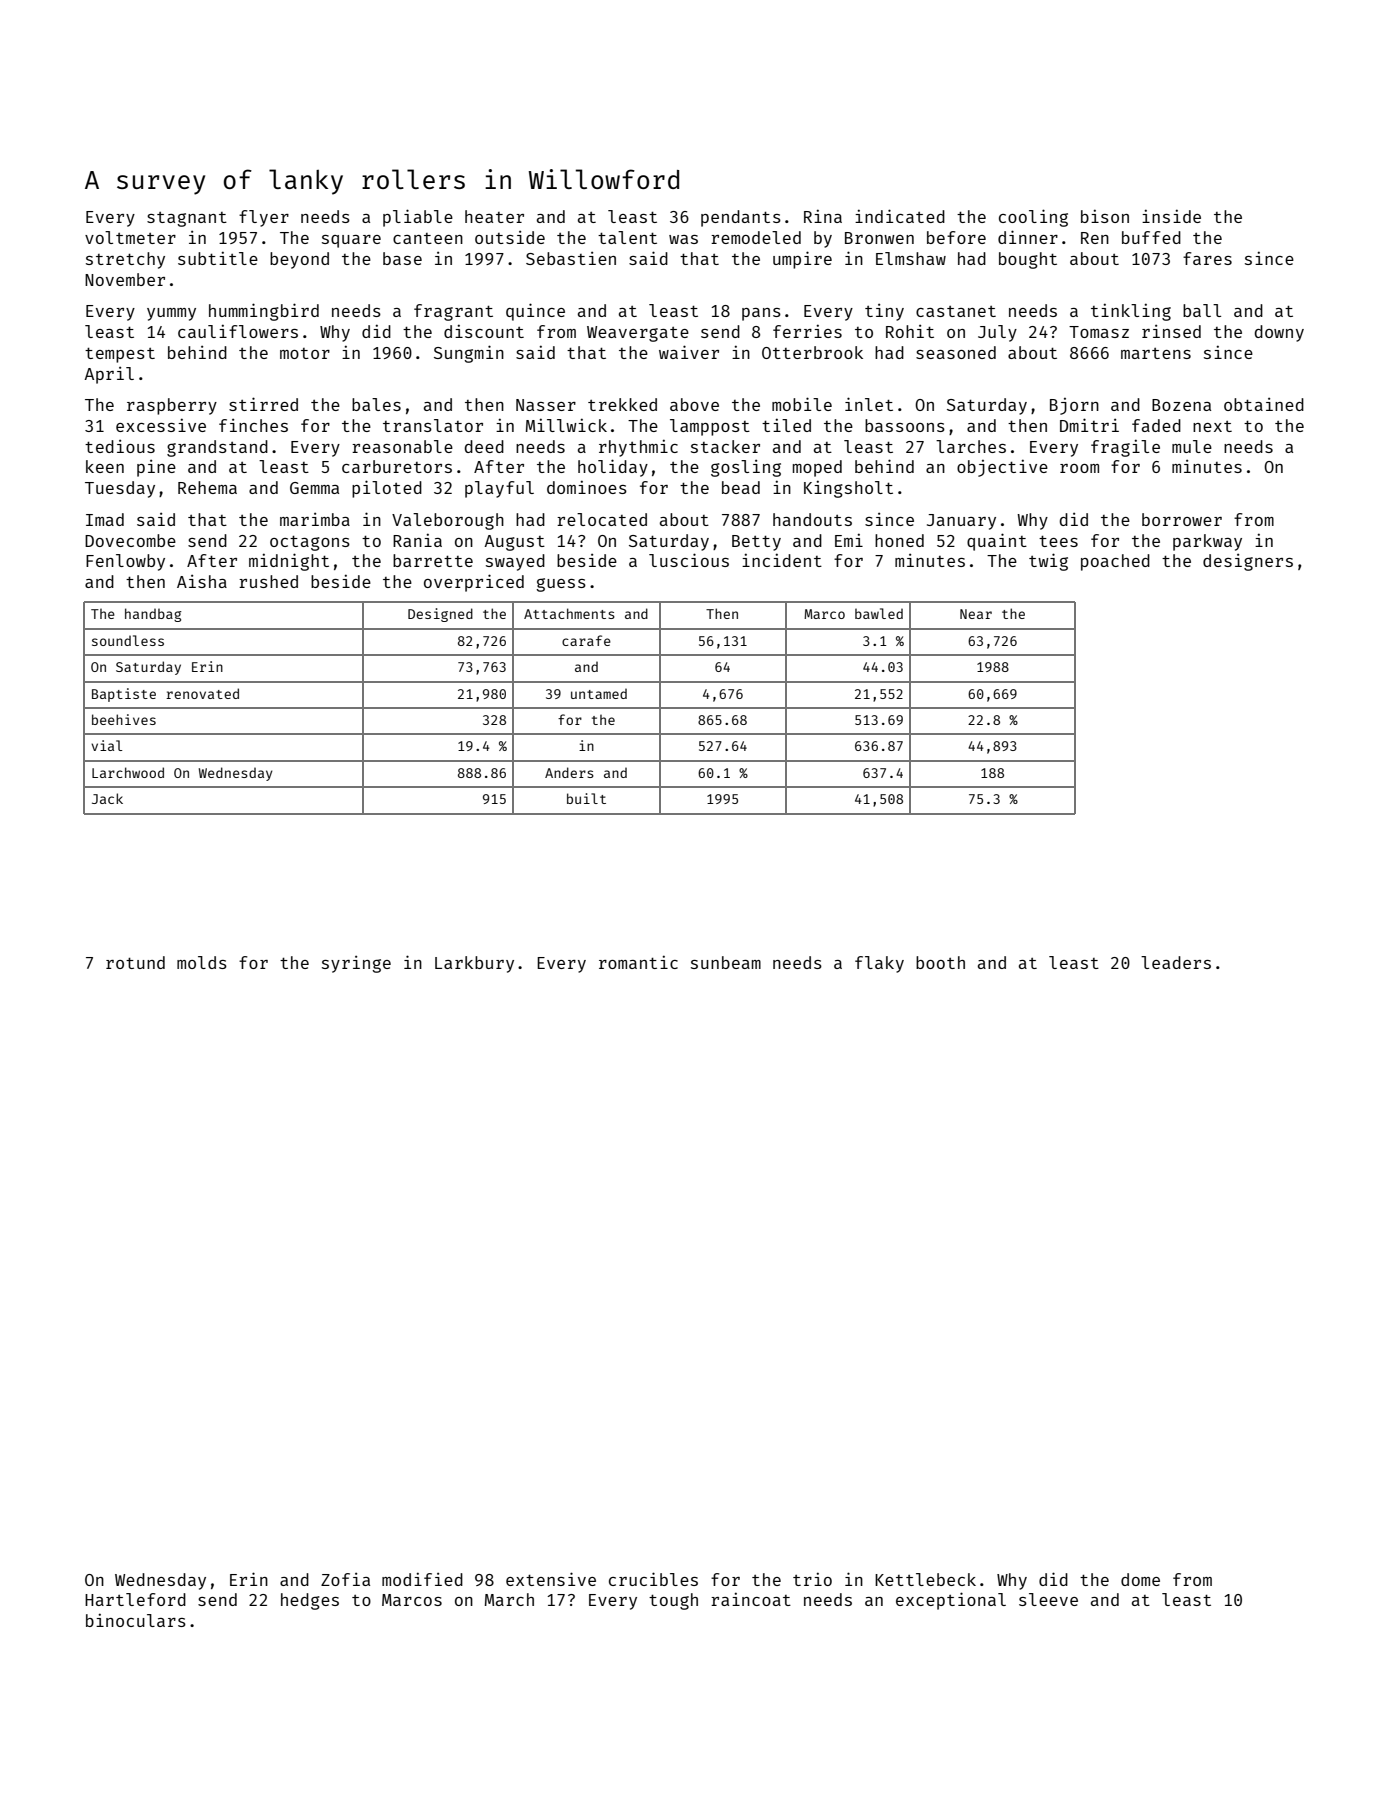  I want to click on Near, so click(976, 614).
